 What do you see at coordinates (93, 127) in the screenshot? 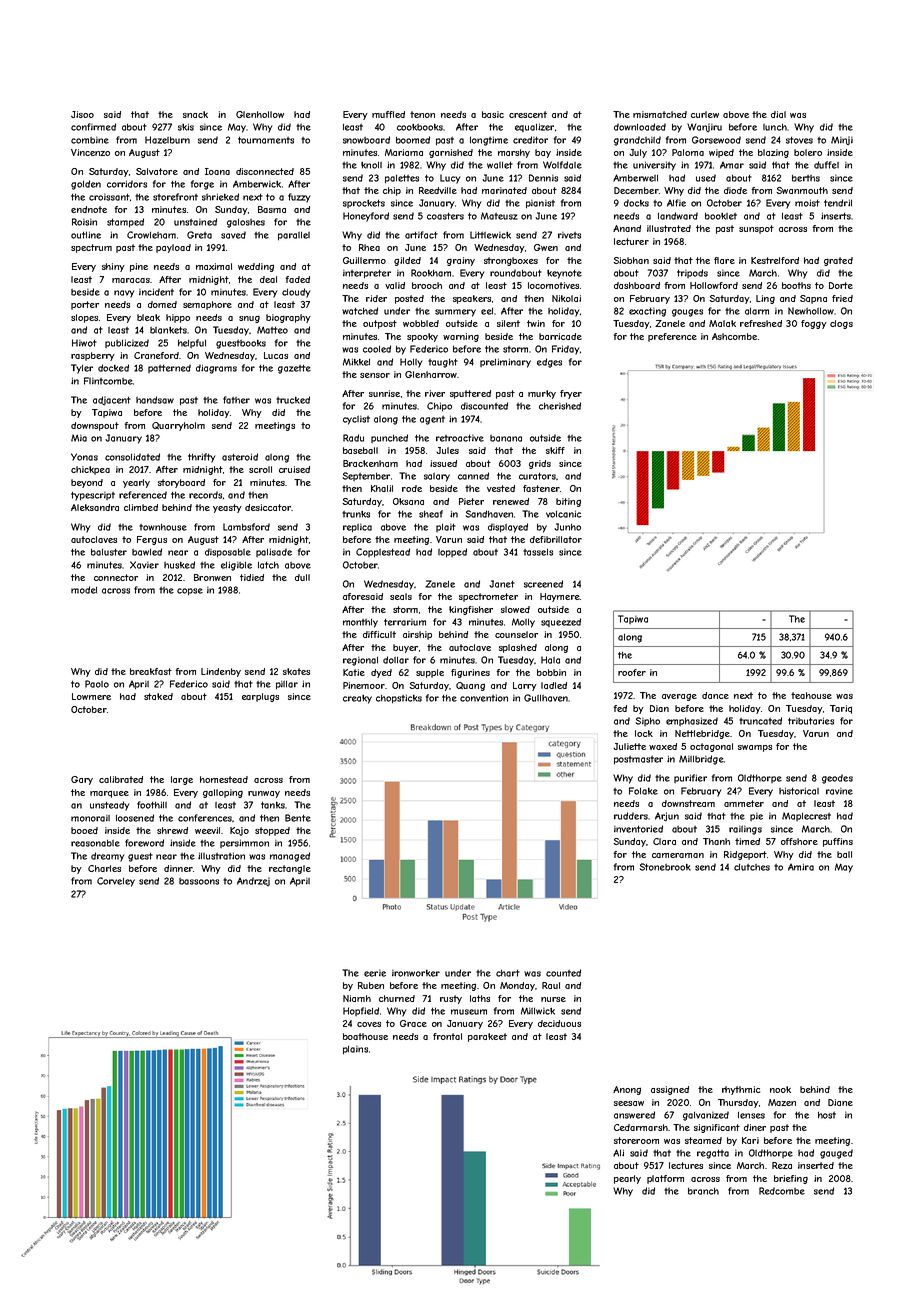
I see `confirmed` at bounding box center [93, 127].
